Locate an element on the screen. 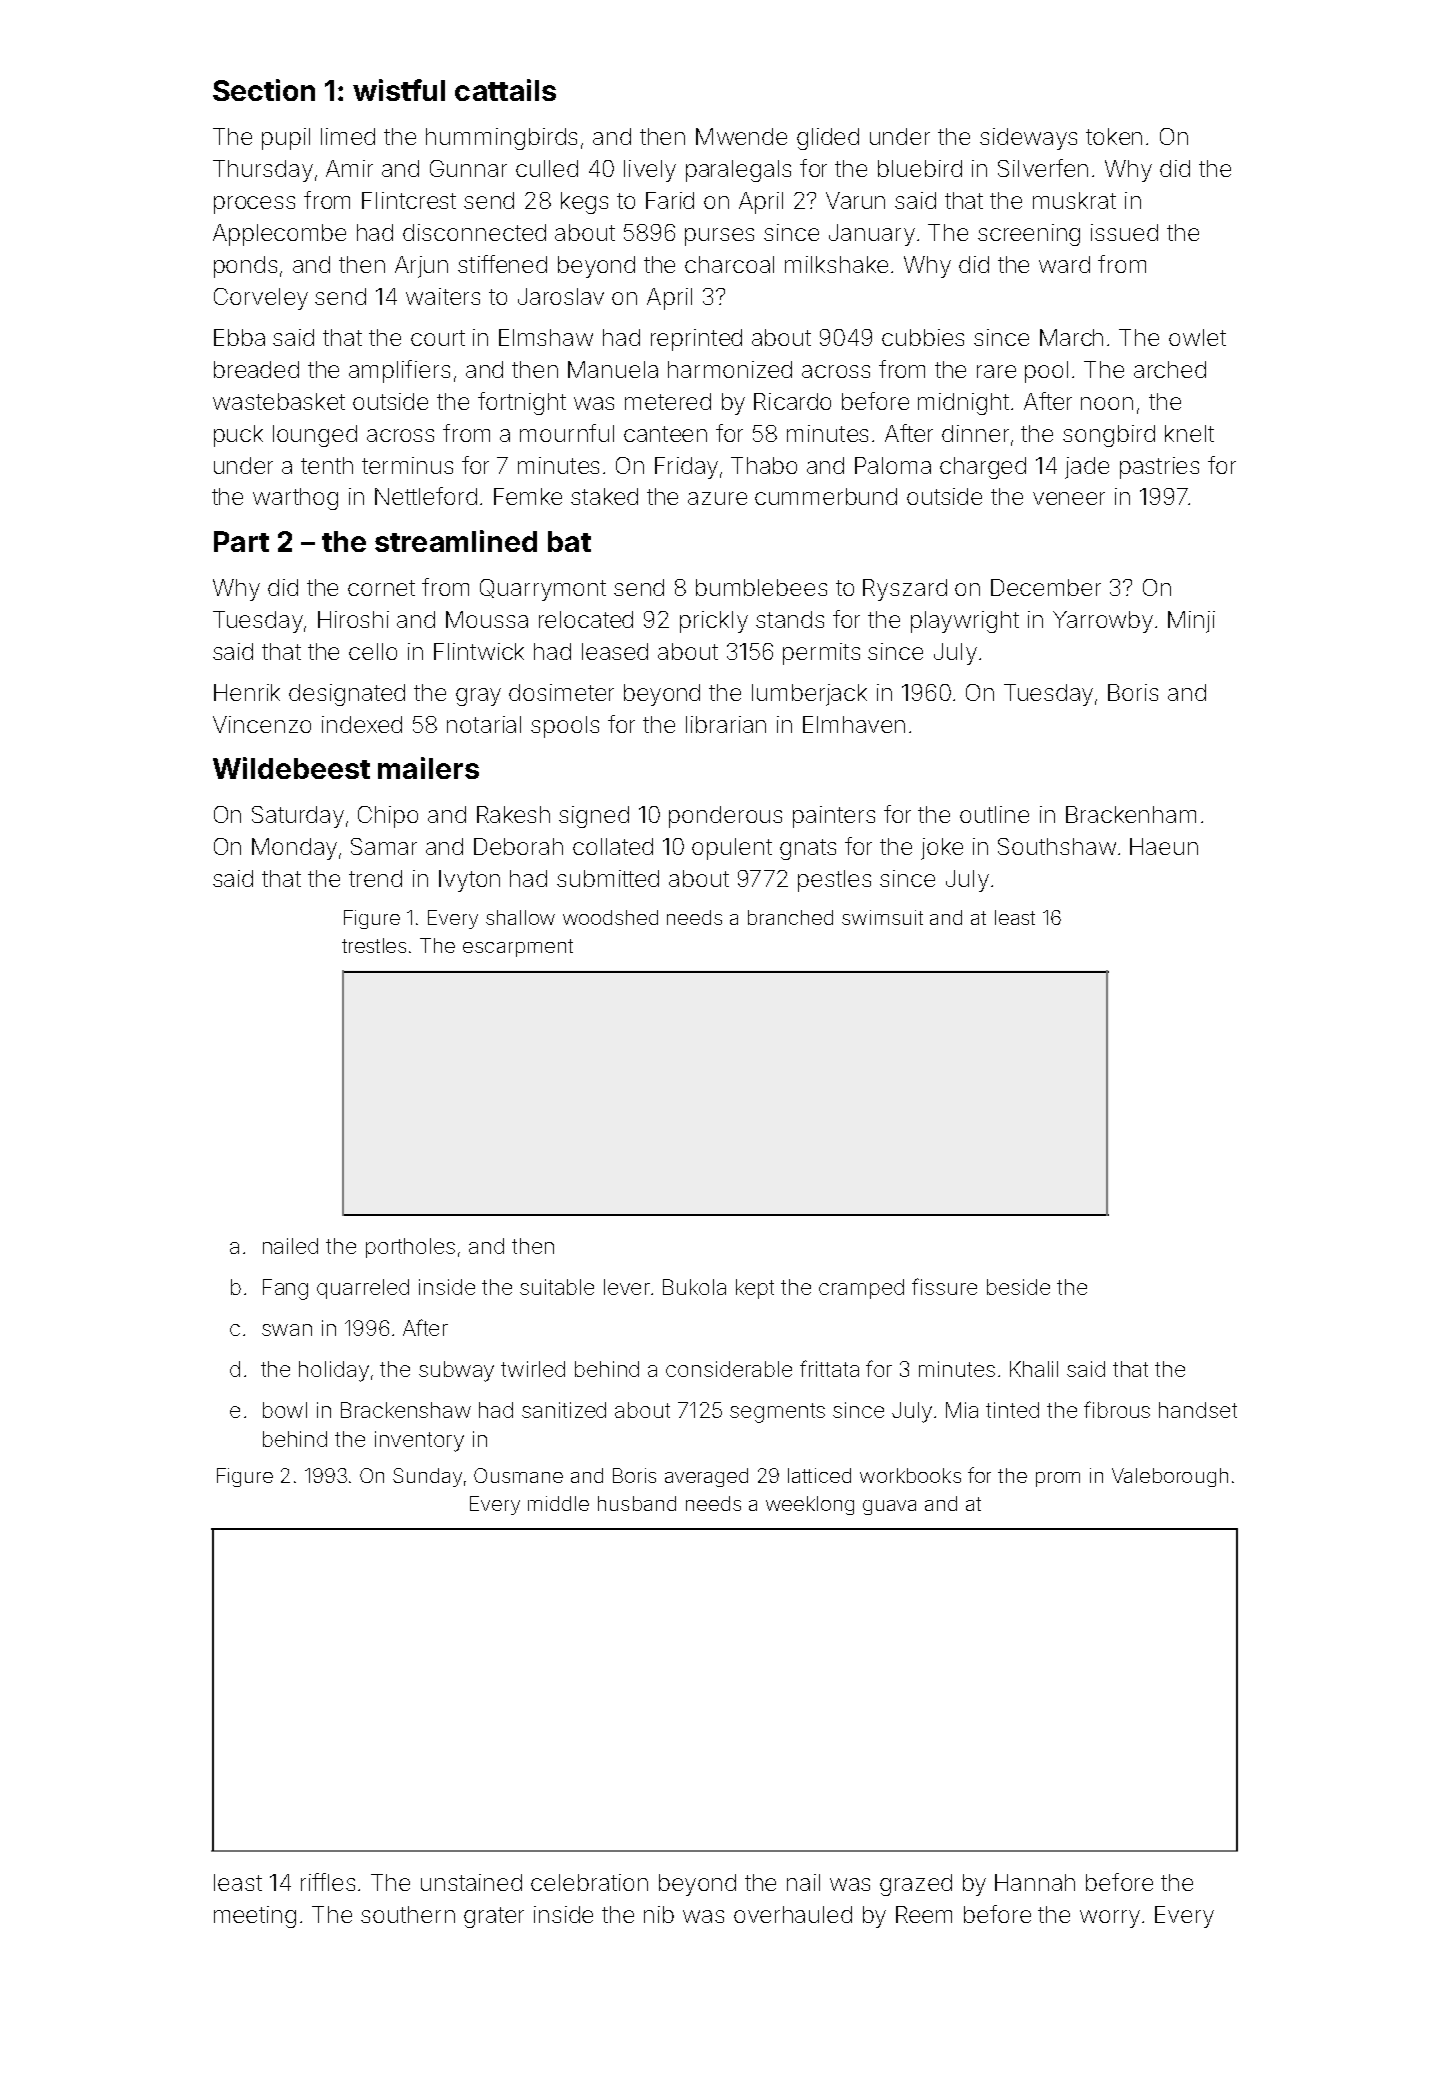  March is located at coordinates (1071, 337).
